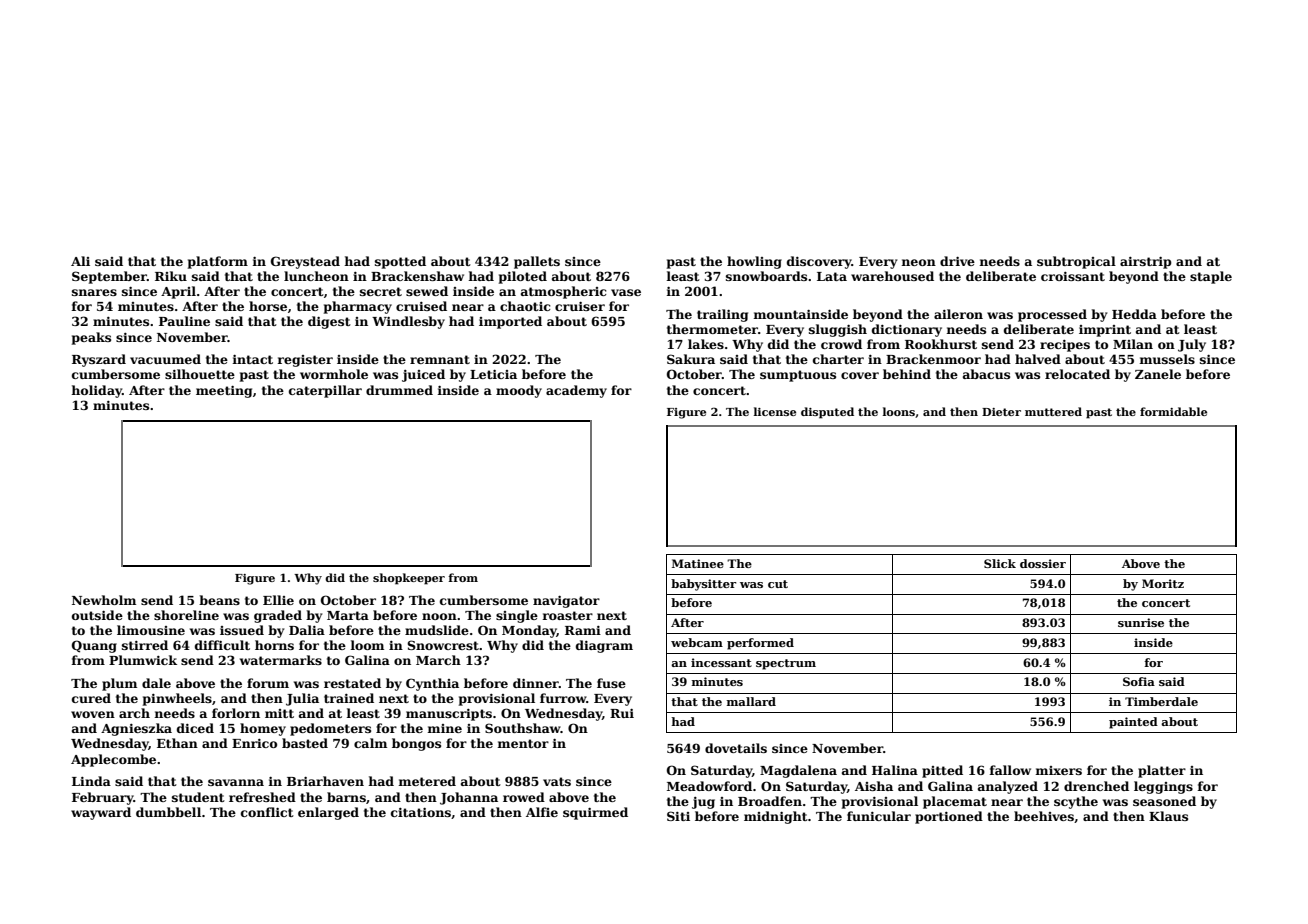 The width and height of the page is (1308, 924). I want to click on peaks, so click(91, 338).
